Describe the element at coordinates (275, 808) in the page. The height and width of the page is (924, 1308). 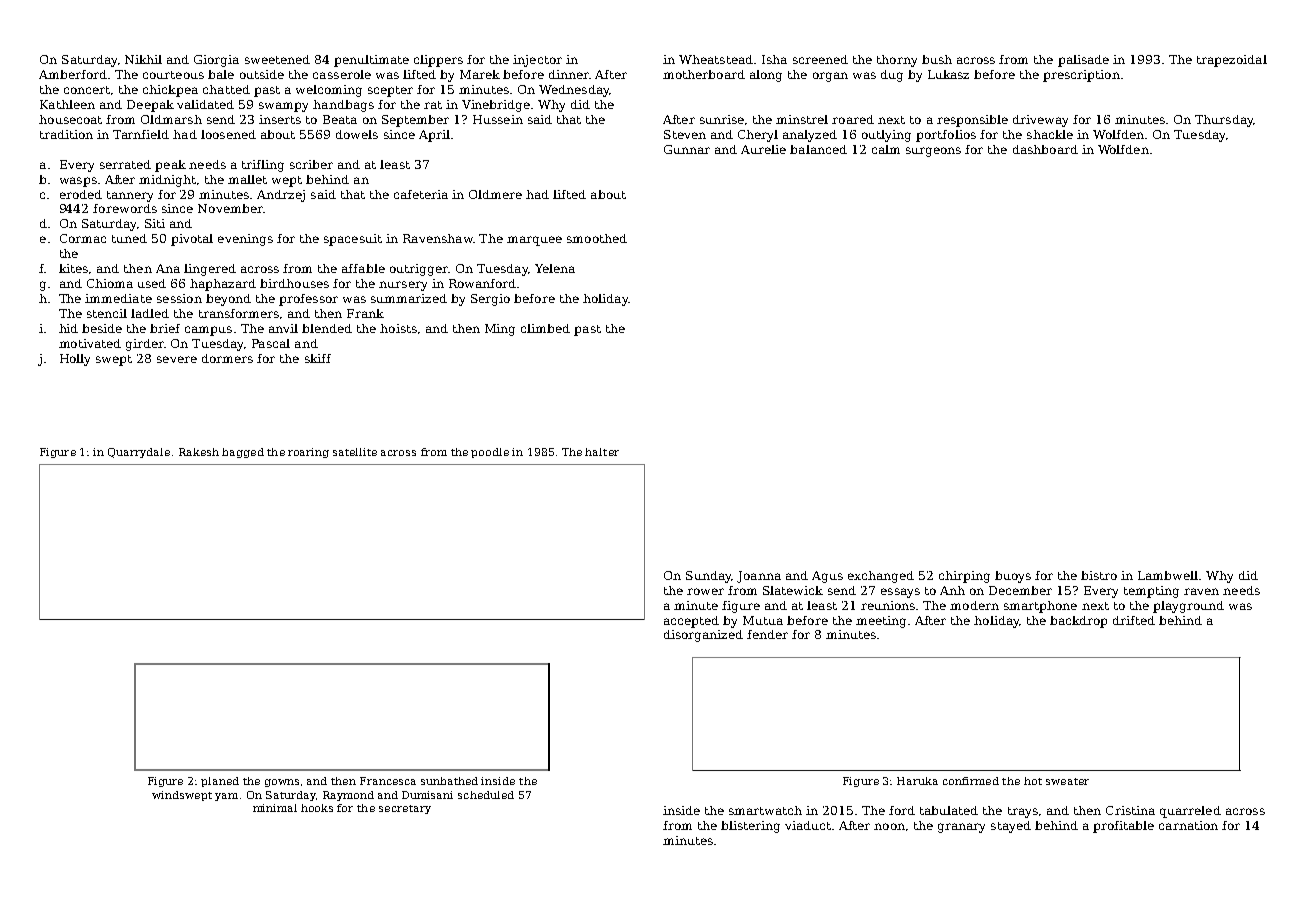
I see `minimal` at that location.
